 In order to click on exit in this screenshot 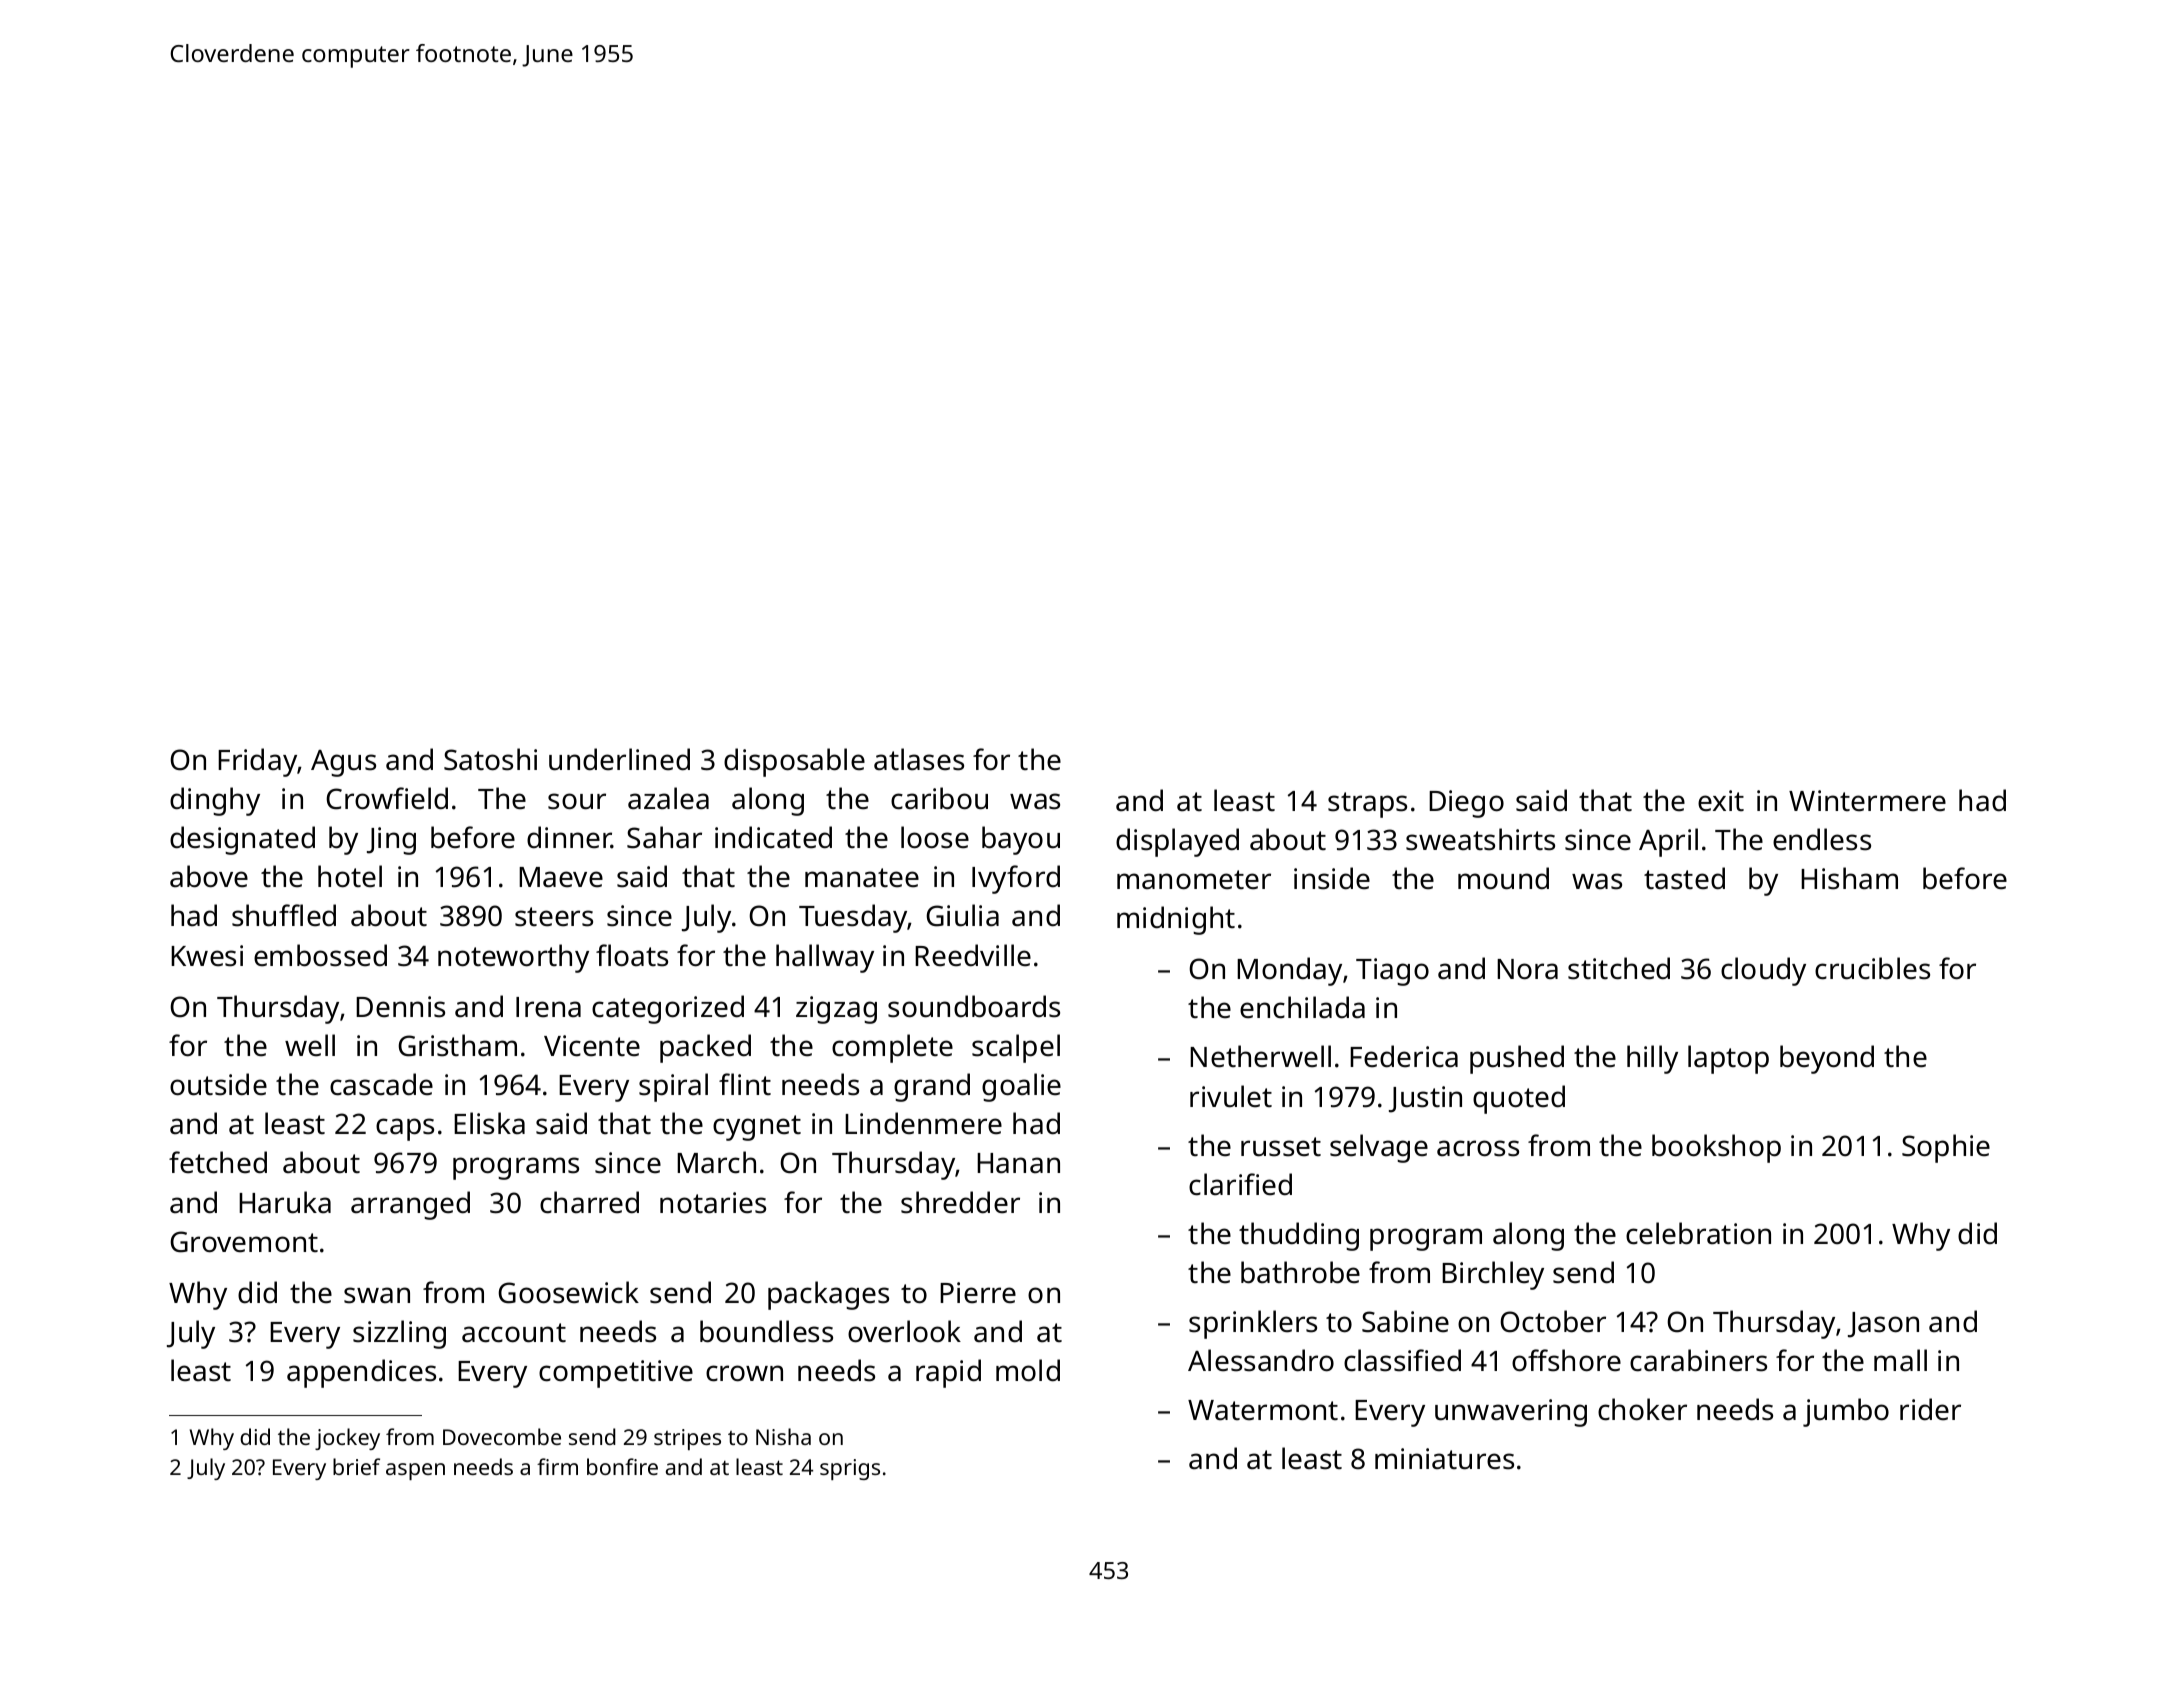, I will do `click(1721, 801)`.
